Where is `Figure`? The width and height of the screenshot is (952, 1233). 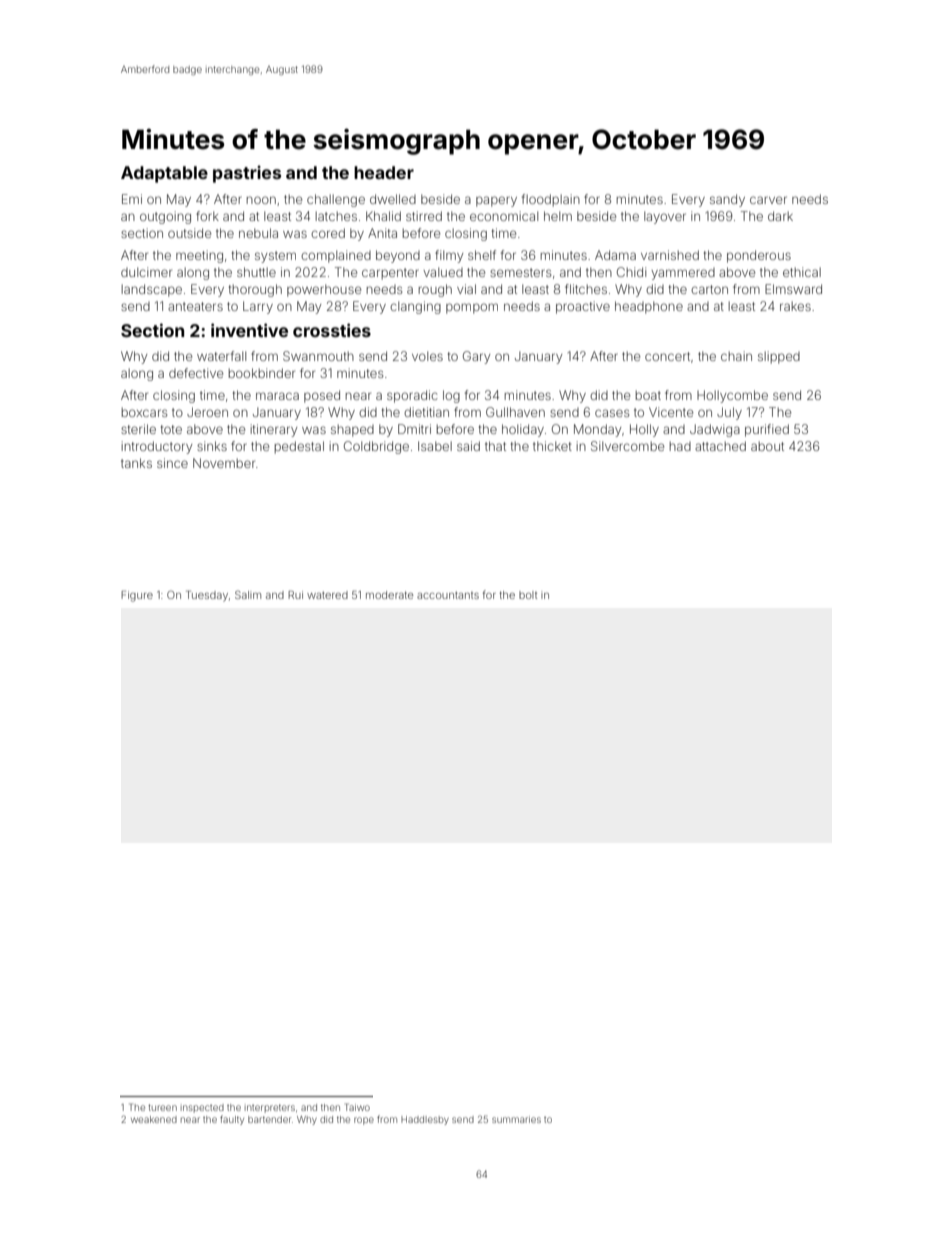
Figure is located at coordinates (137, 596).
